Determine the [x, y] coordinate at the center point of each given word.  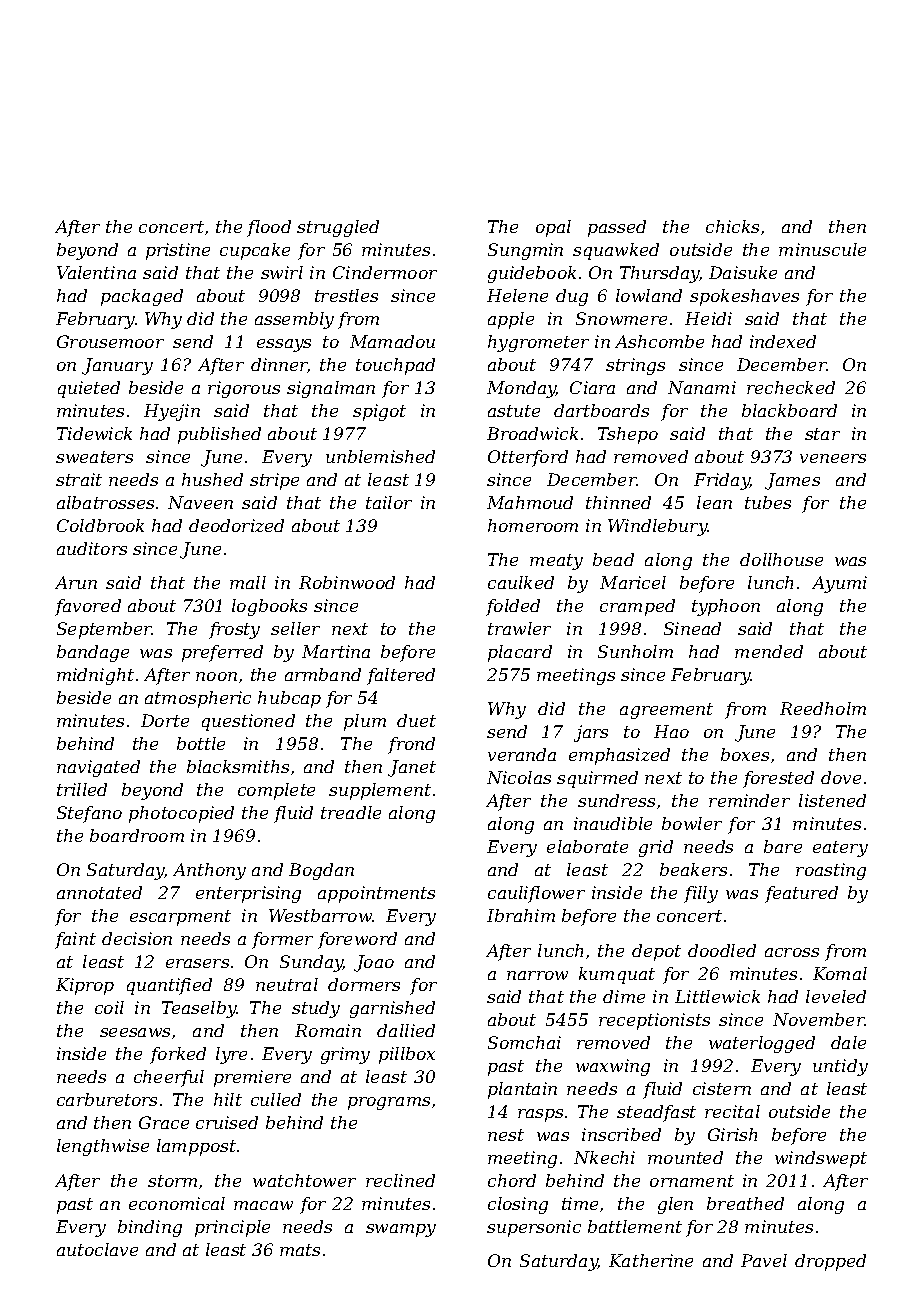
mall [248, 582]
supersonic [534, 1228]
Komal [840, 973]
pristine [178, 251]
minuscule [822, 249]
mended [769, 651]
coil [109, 1007]
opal [553, 228]
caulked [521, 582]
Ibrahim [521, 915]
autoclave [97, 1249]
